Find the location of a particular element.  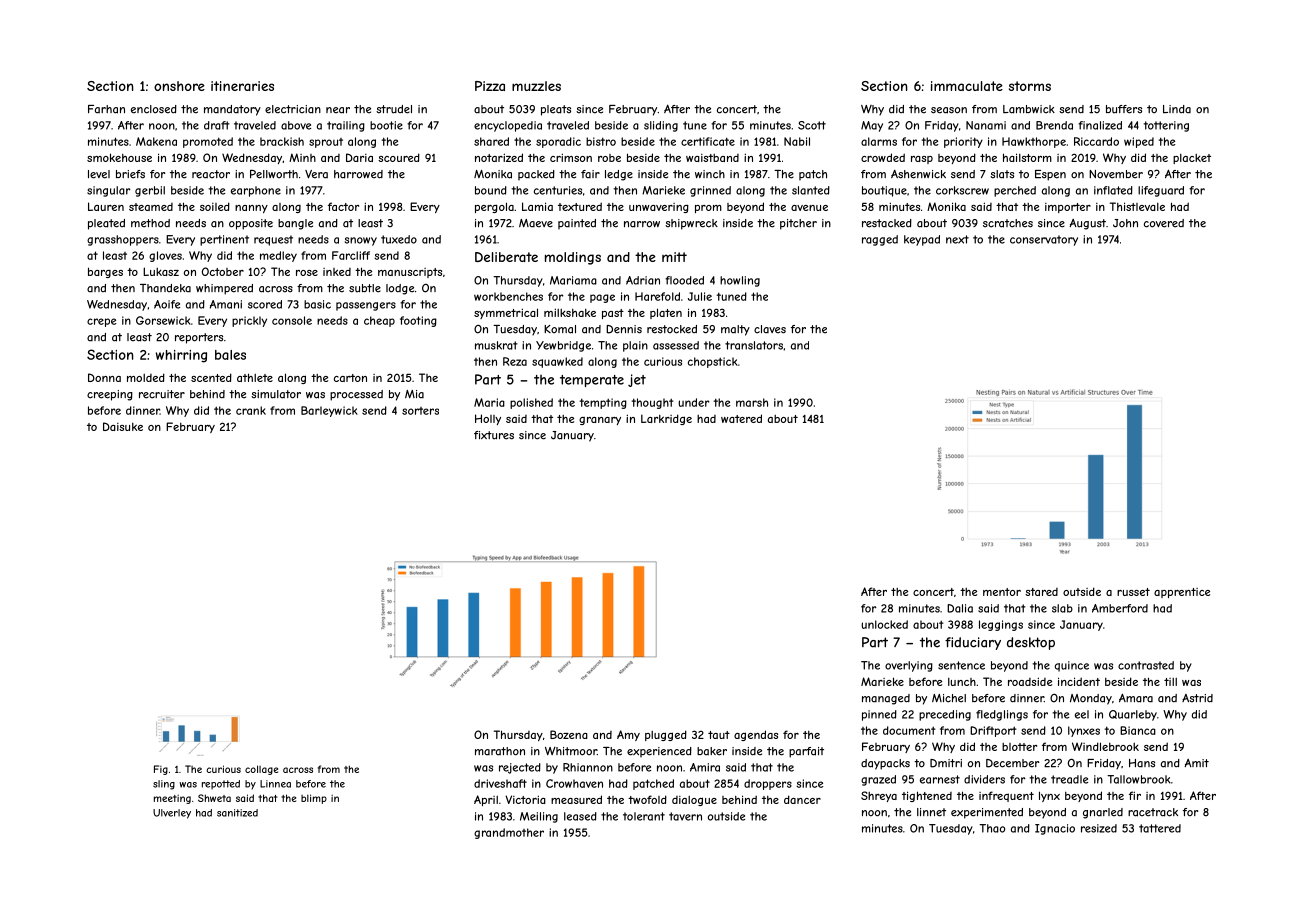

storms is located at coordinates (1030, 86).
